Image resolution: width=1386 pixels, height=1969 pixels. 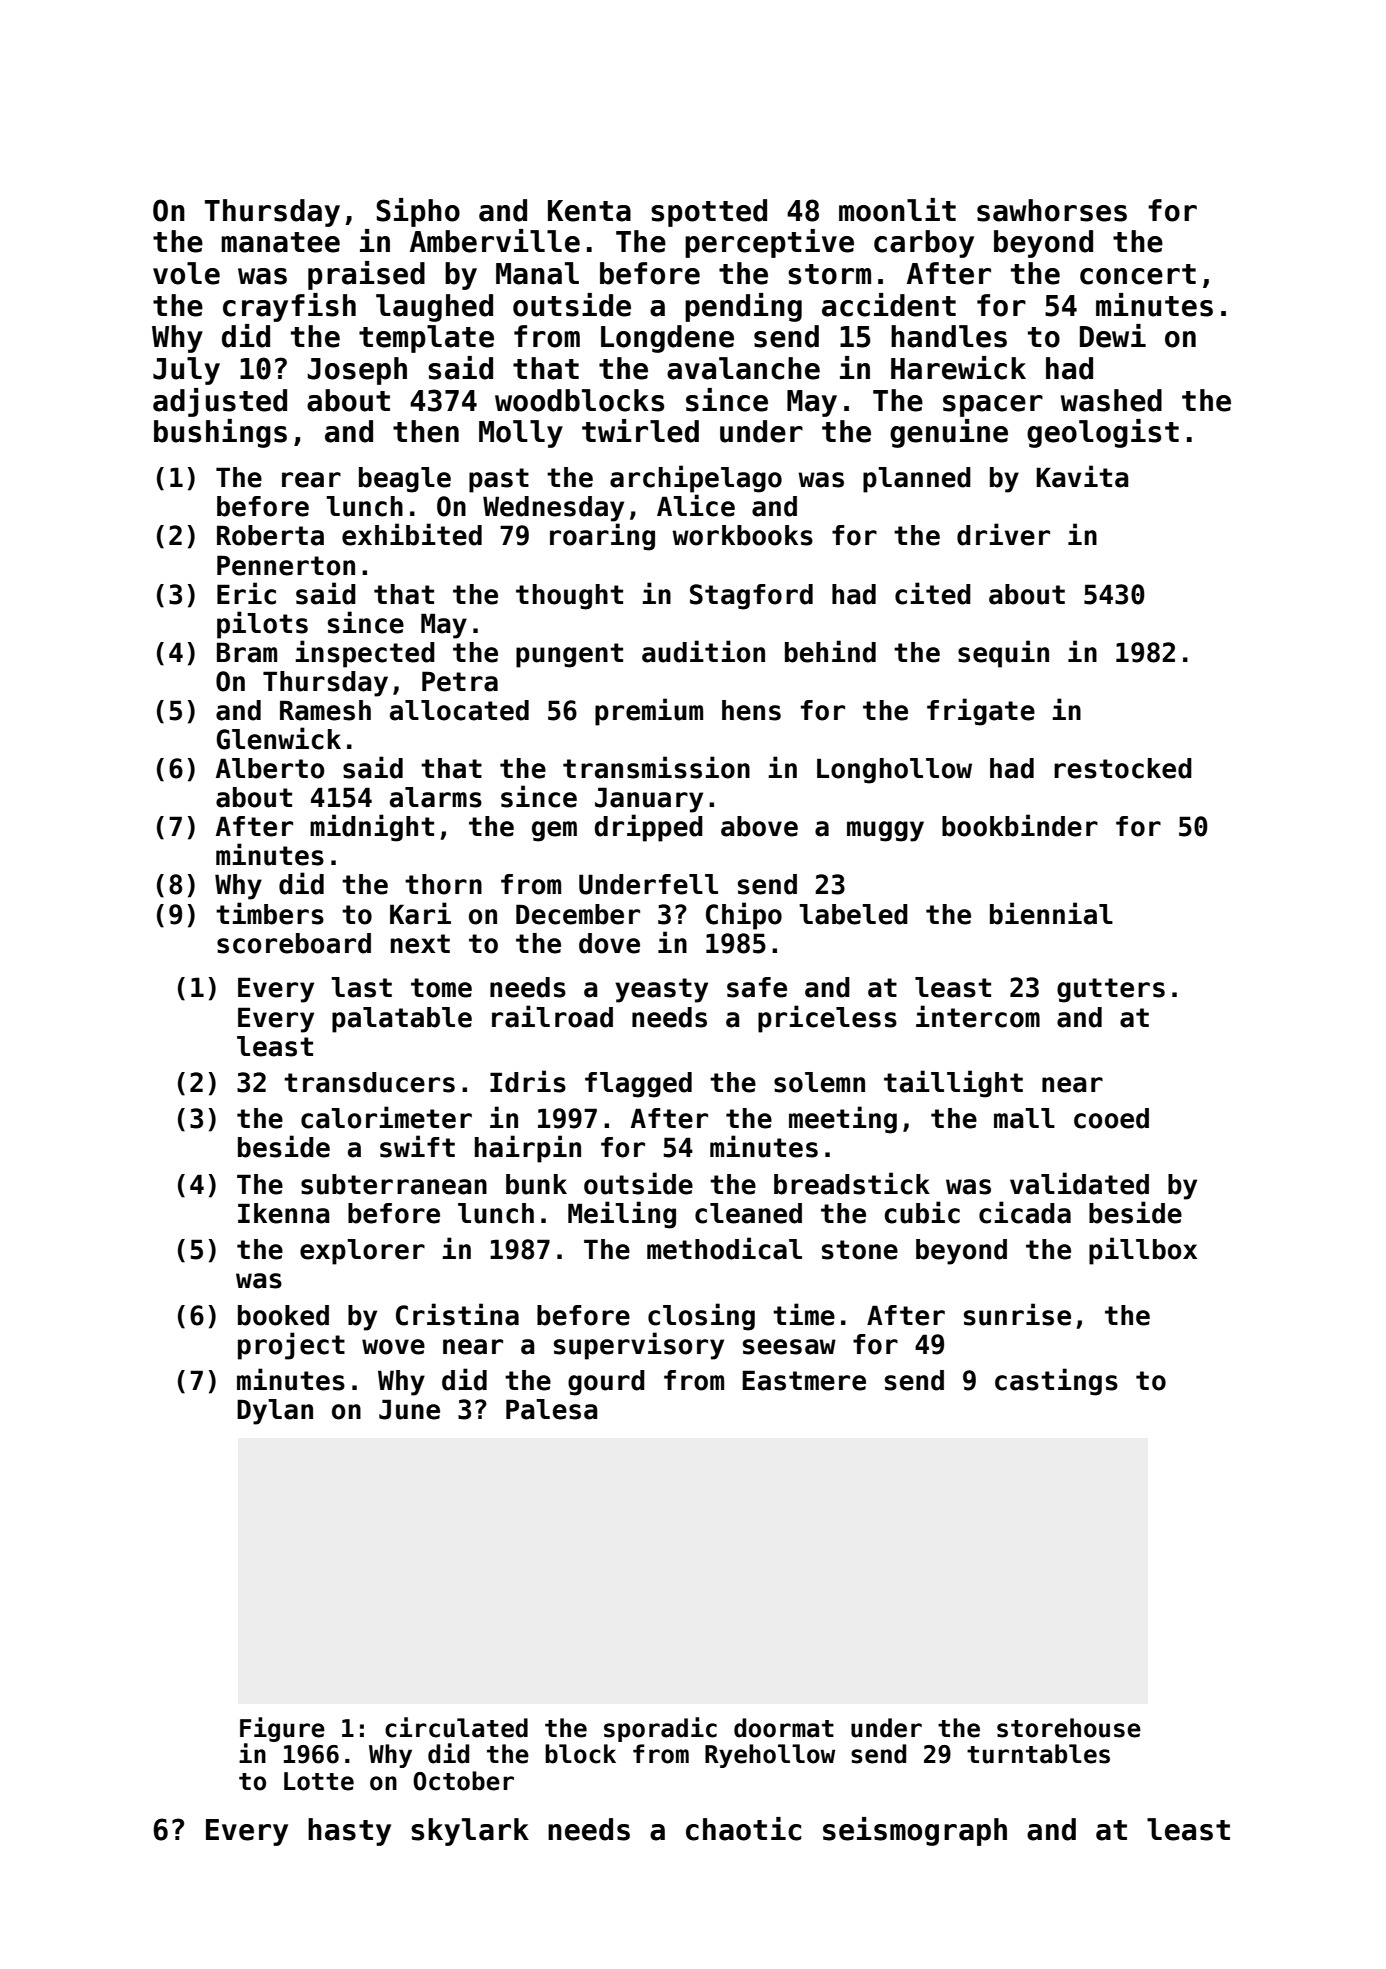 I want to click on restocked, so click(x=1123, y=768).
